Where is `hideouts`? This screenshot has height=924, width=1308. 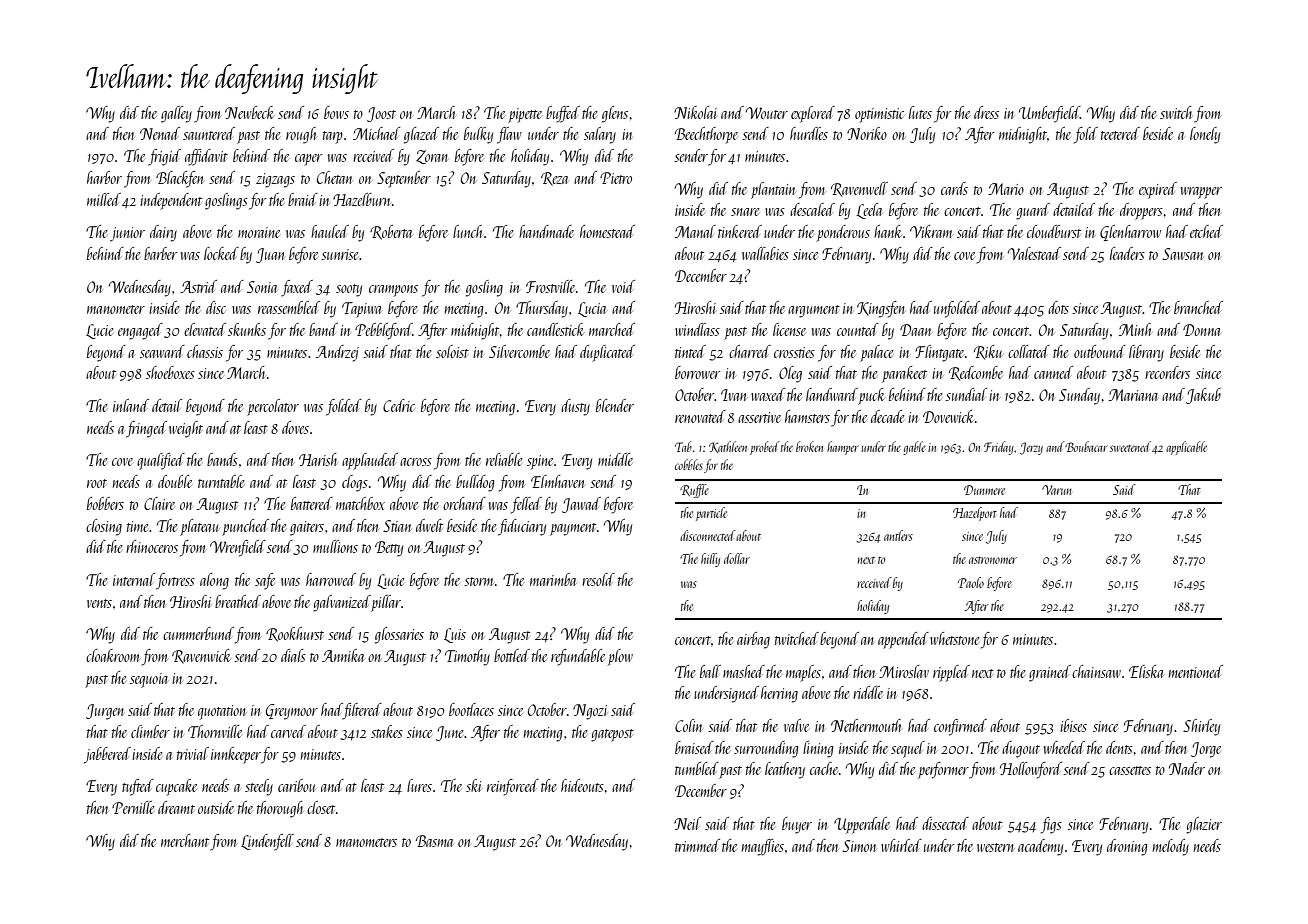 hideouts is located at coordinates (582, 785).
